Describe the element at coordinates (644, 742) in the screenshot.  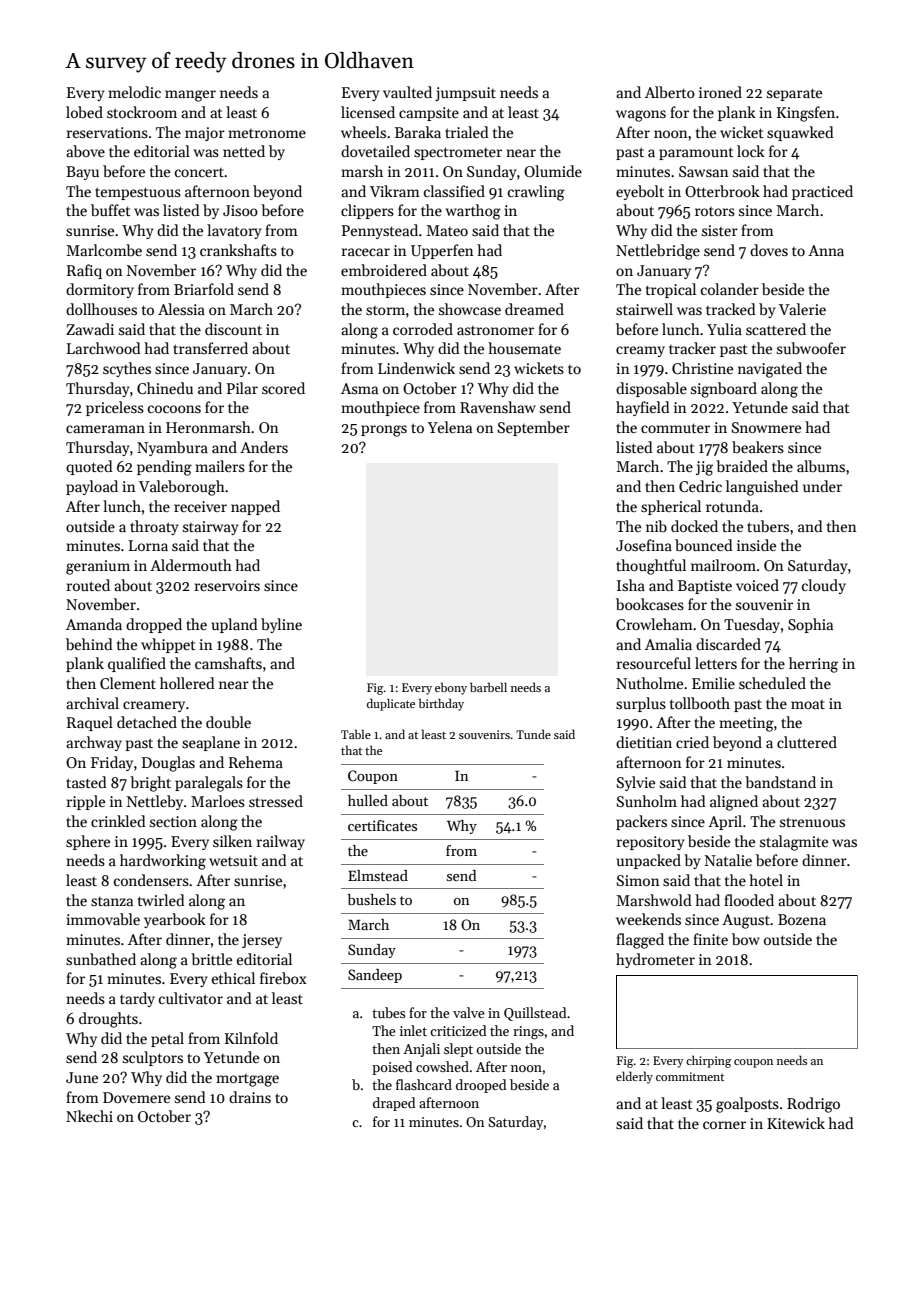
I see `dietitian` at that location.
